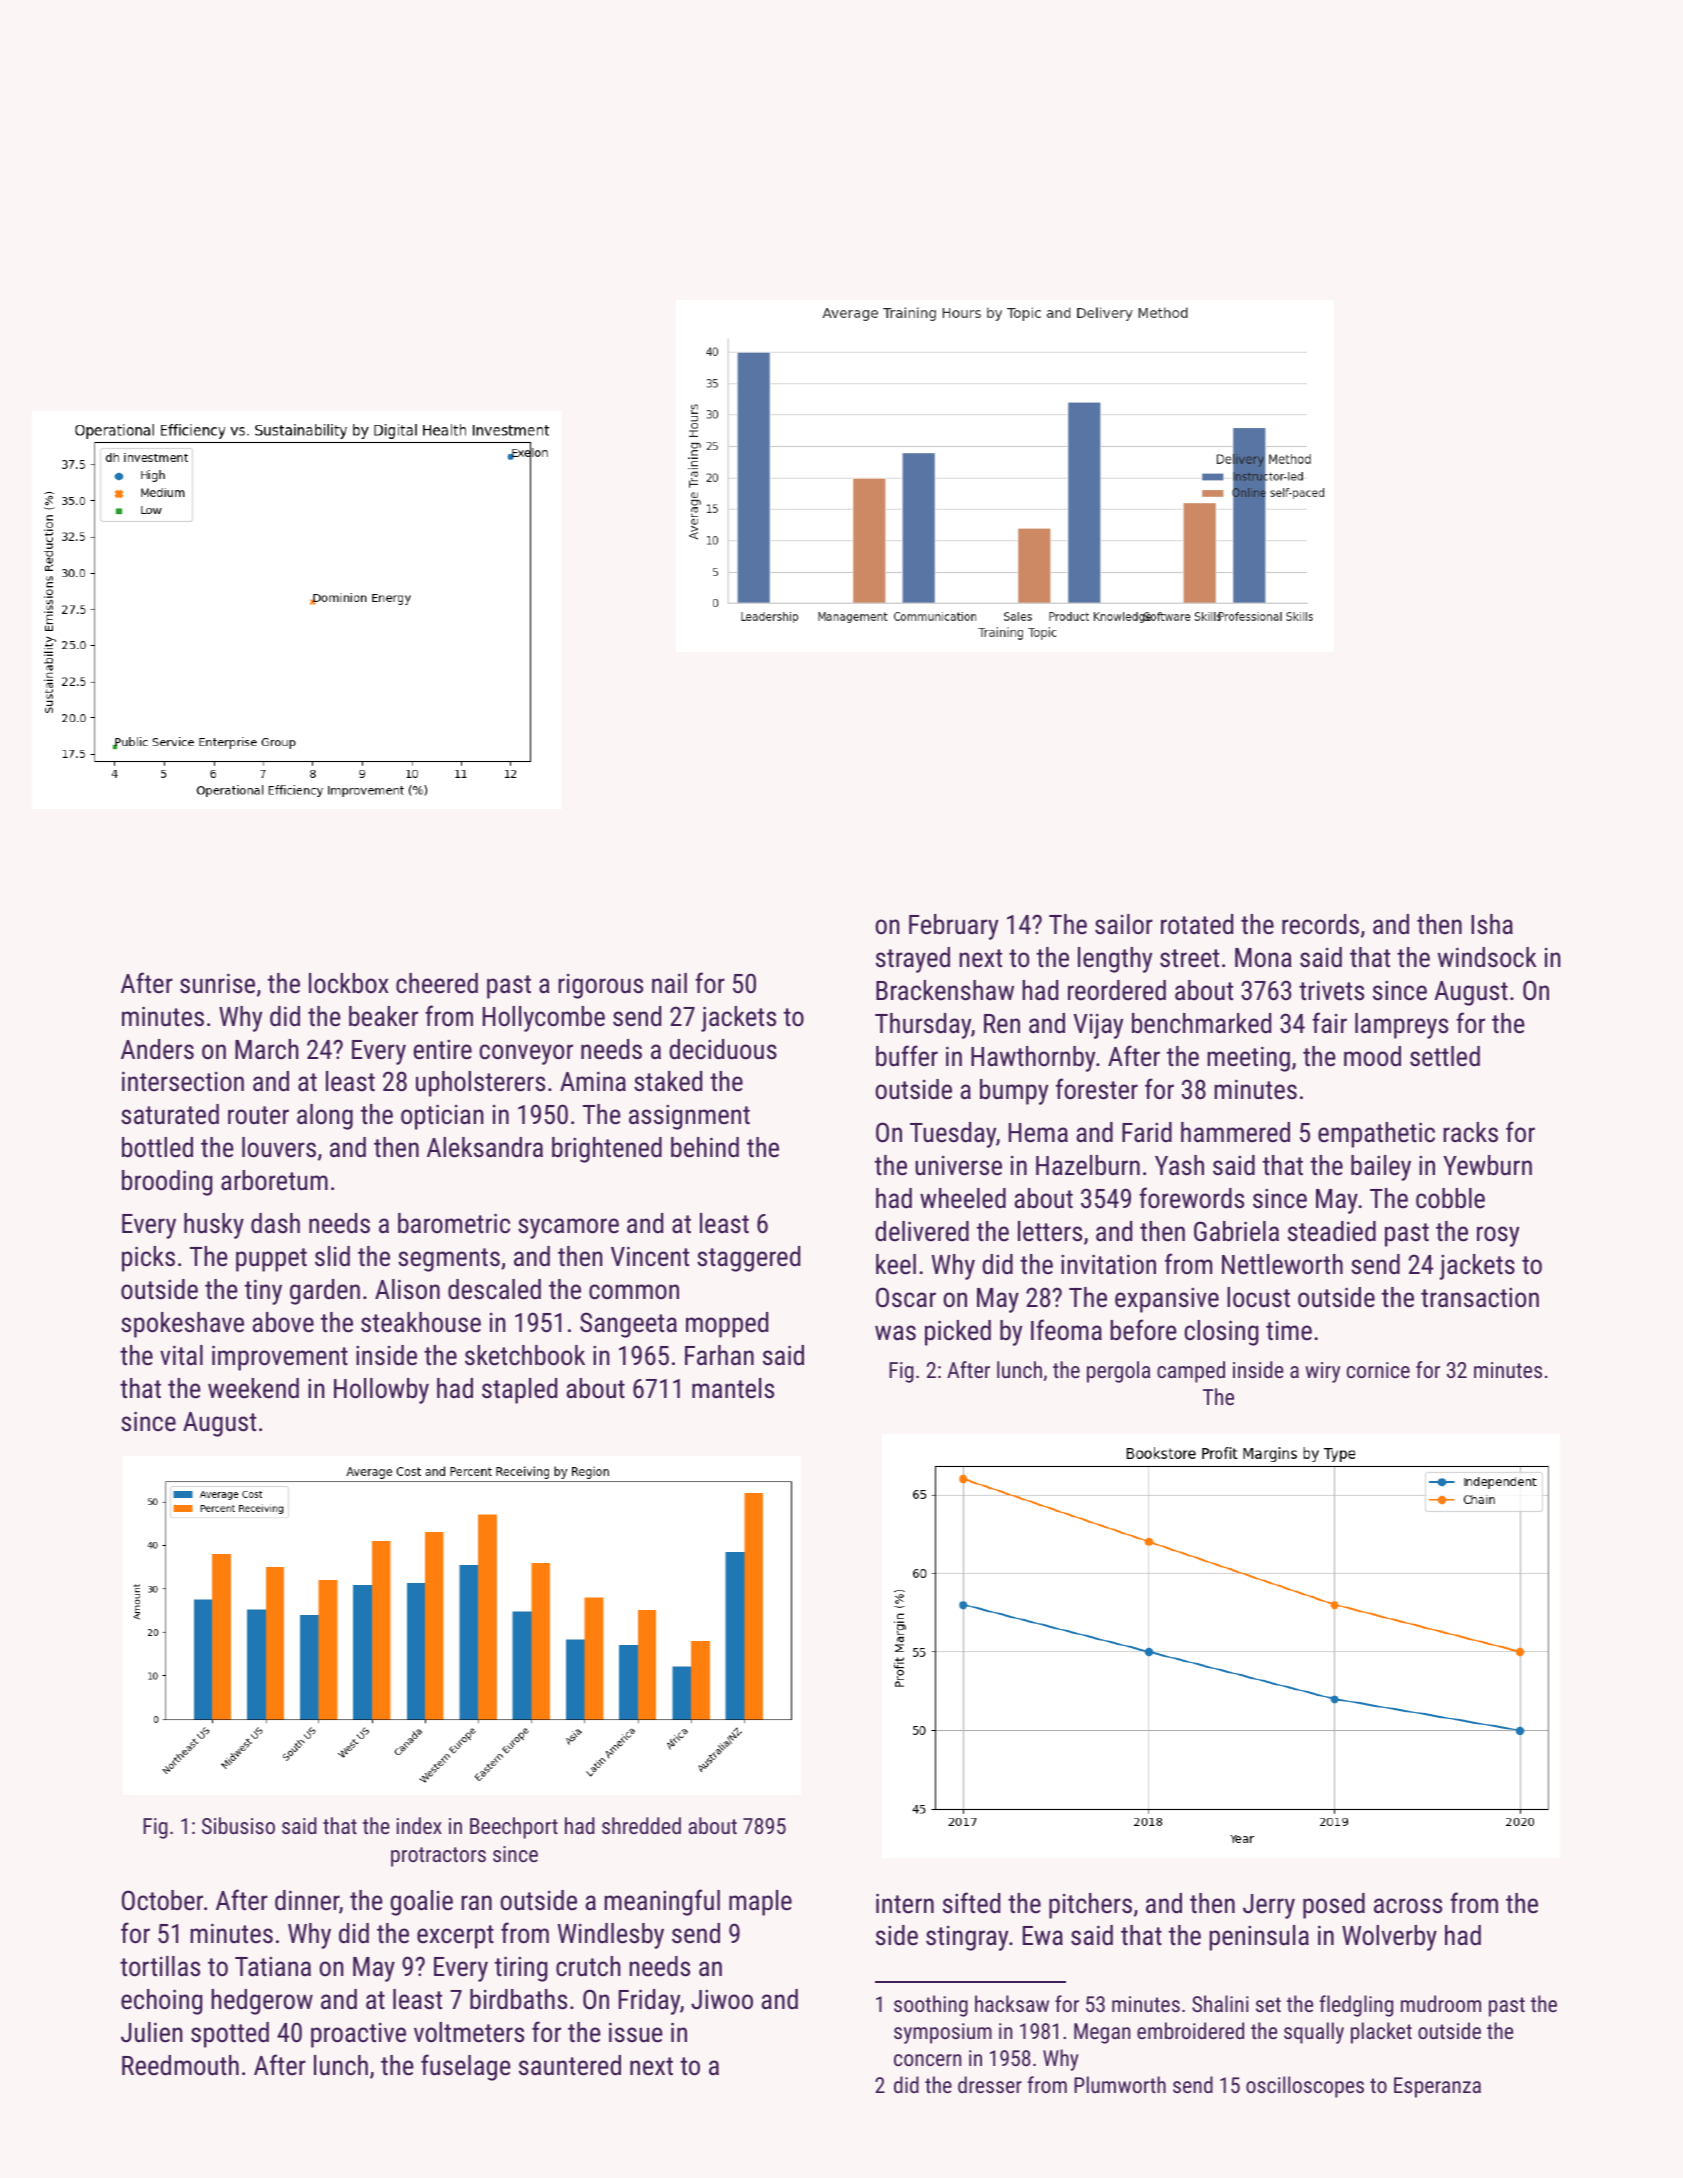  What do you see at coordinates (990, 2084) in the image?
I see `dresser` at bounding box center [990, 2084].
